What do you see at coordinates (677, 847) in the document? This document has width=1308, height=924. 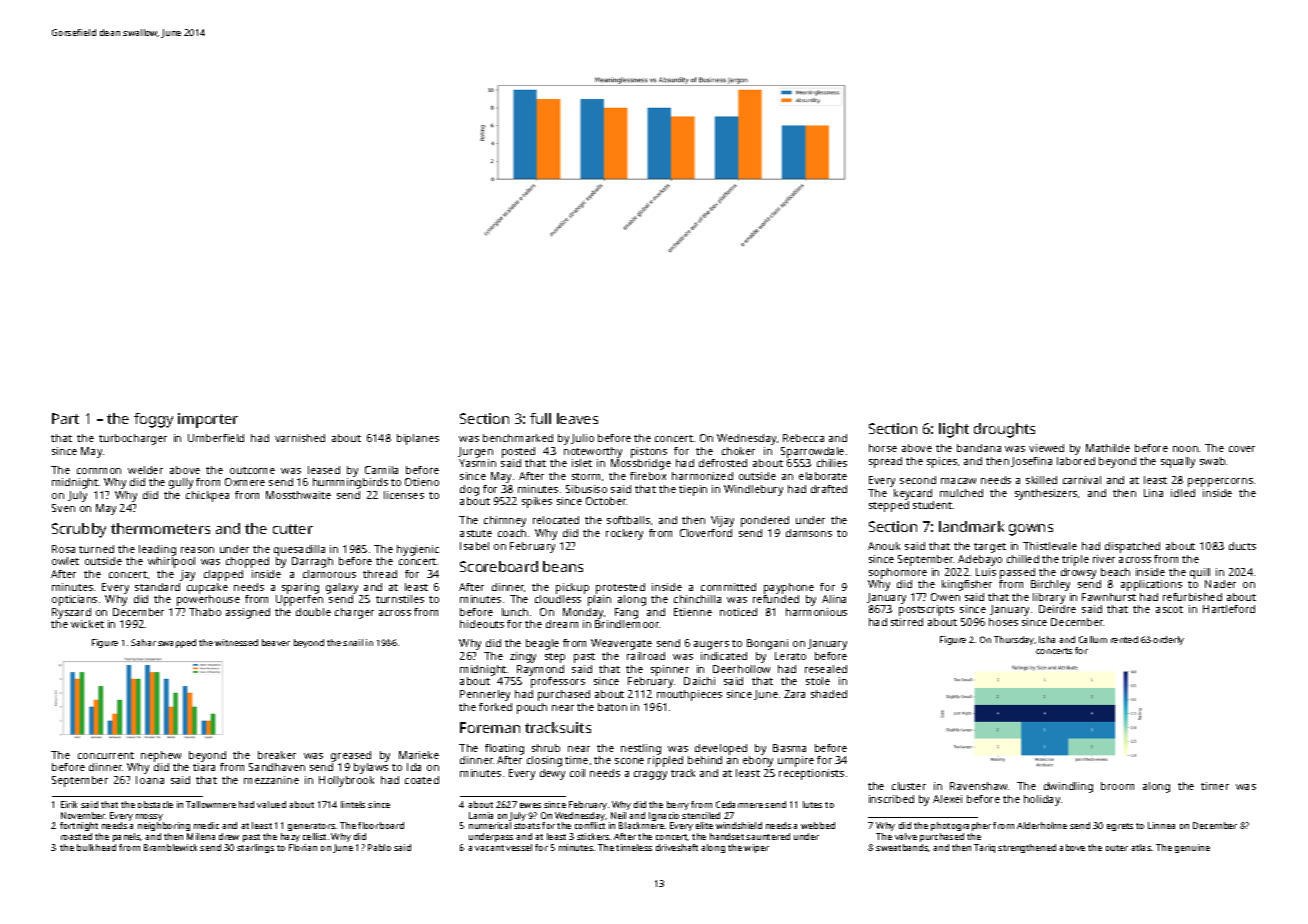 I see `driveshaft` at bounding box center [677, 847].
